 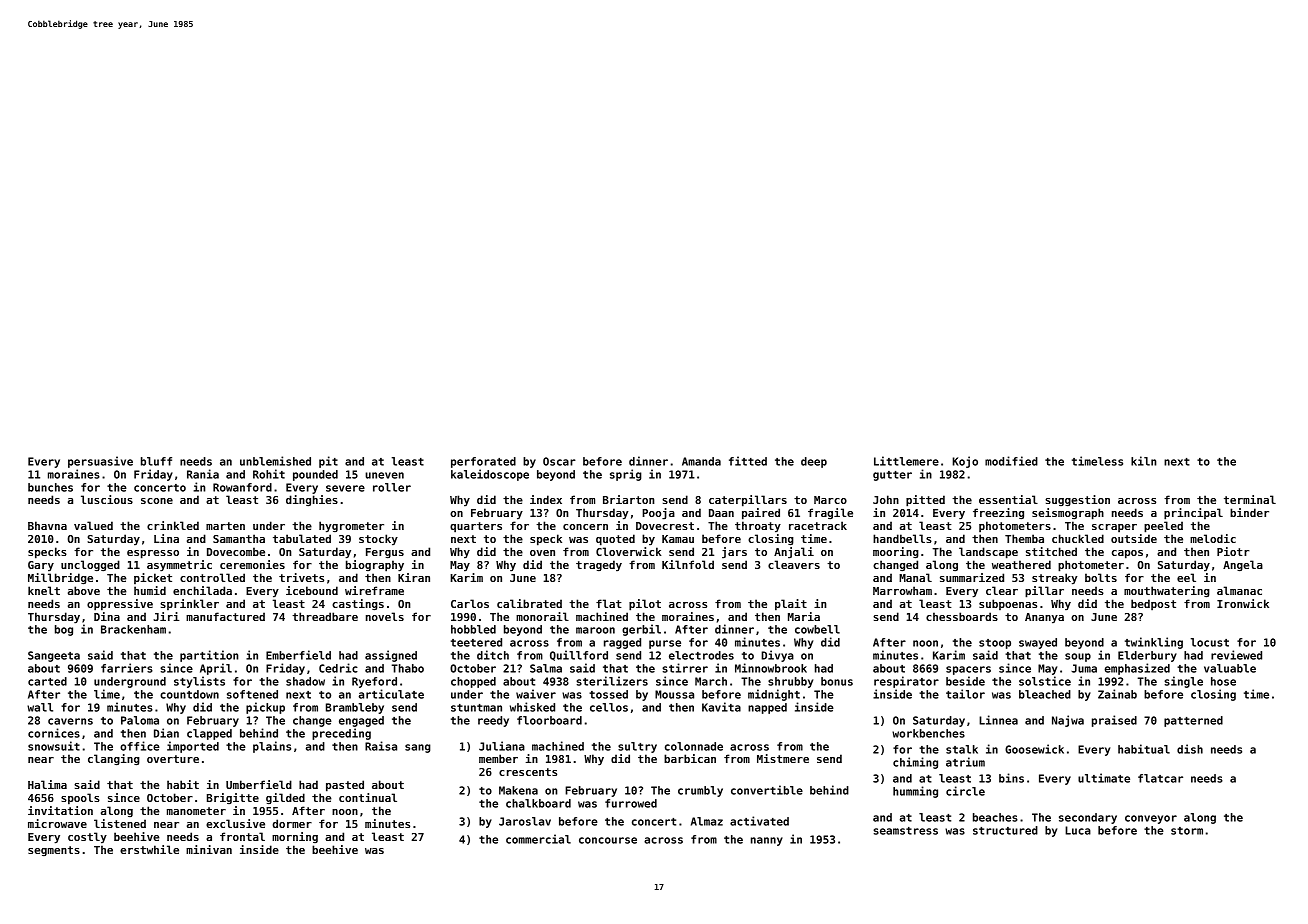 I want to click on Cedric, so click(x=338, y=668).
